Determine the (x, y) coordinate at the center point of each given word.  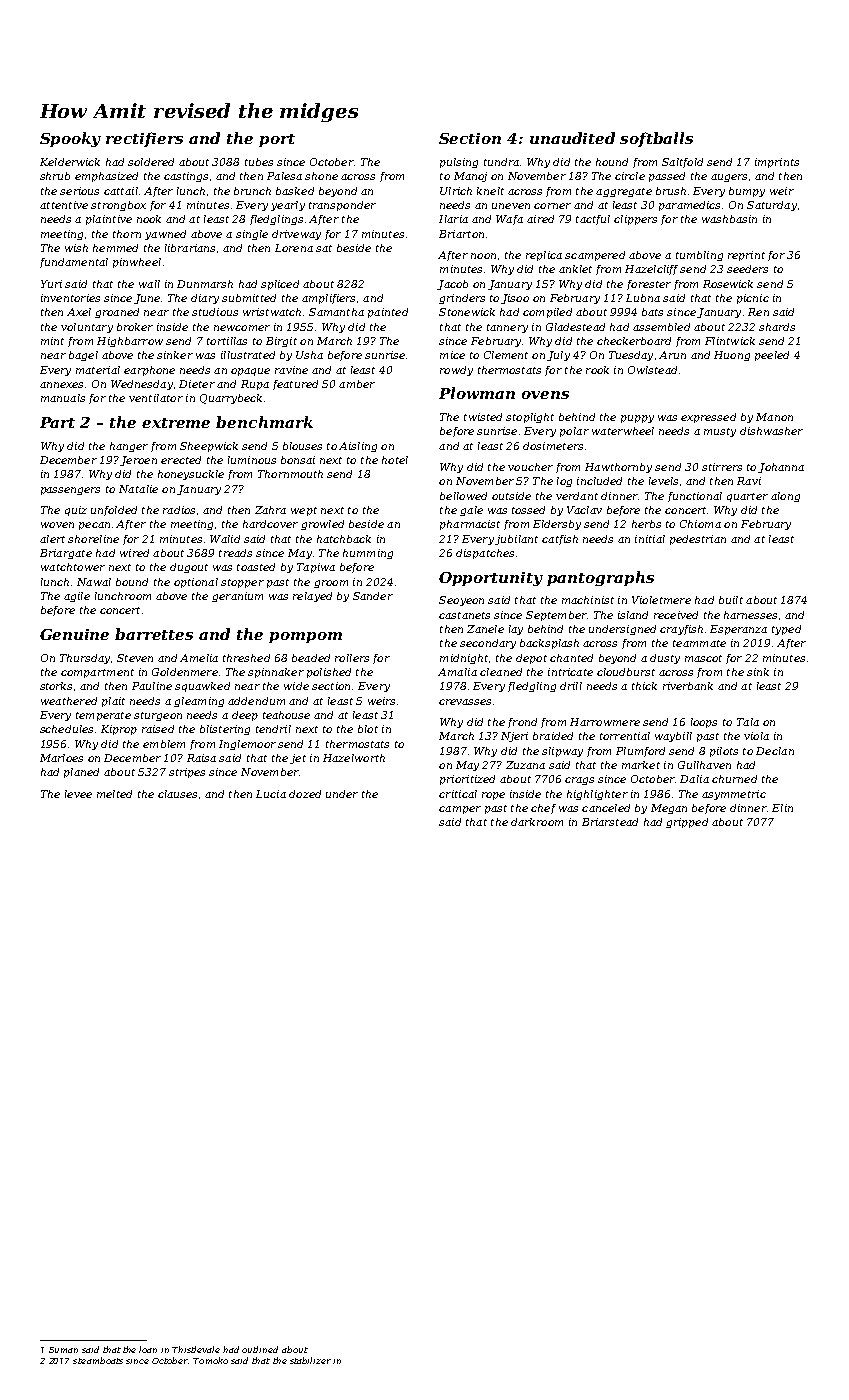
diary (205, 299)
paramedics (689, 206)
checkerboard (634, 341)
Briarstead (610, 822)
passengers (70, 491)
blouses (302, 446)
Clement (506, 355)
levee (78, 794)
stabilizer (310, 1360)
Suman (63, 1350)
